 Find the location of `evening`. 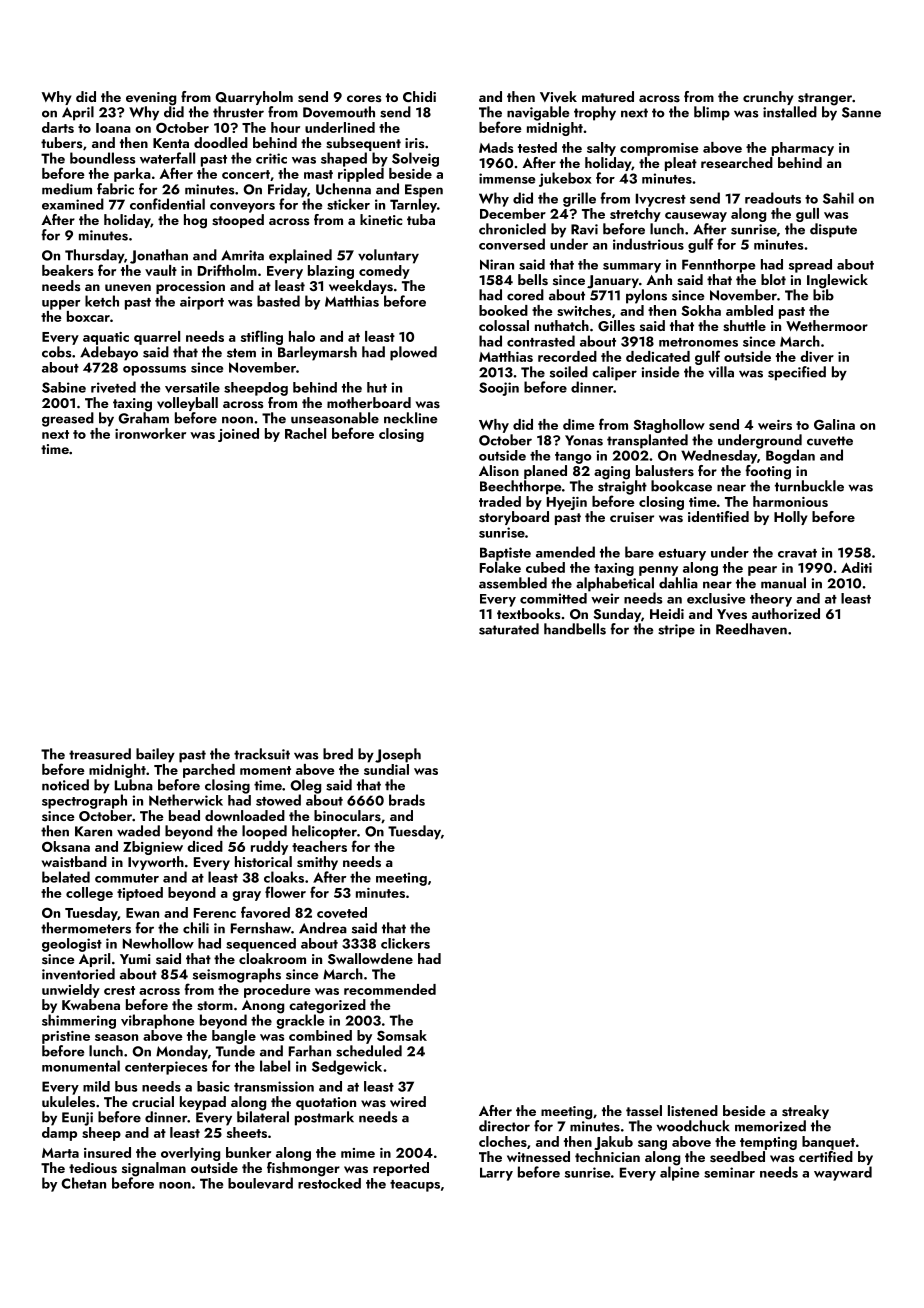

evening is located at coordinates (151, 99).
